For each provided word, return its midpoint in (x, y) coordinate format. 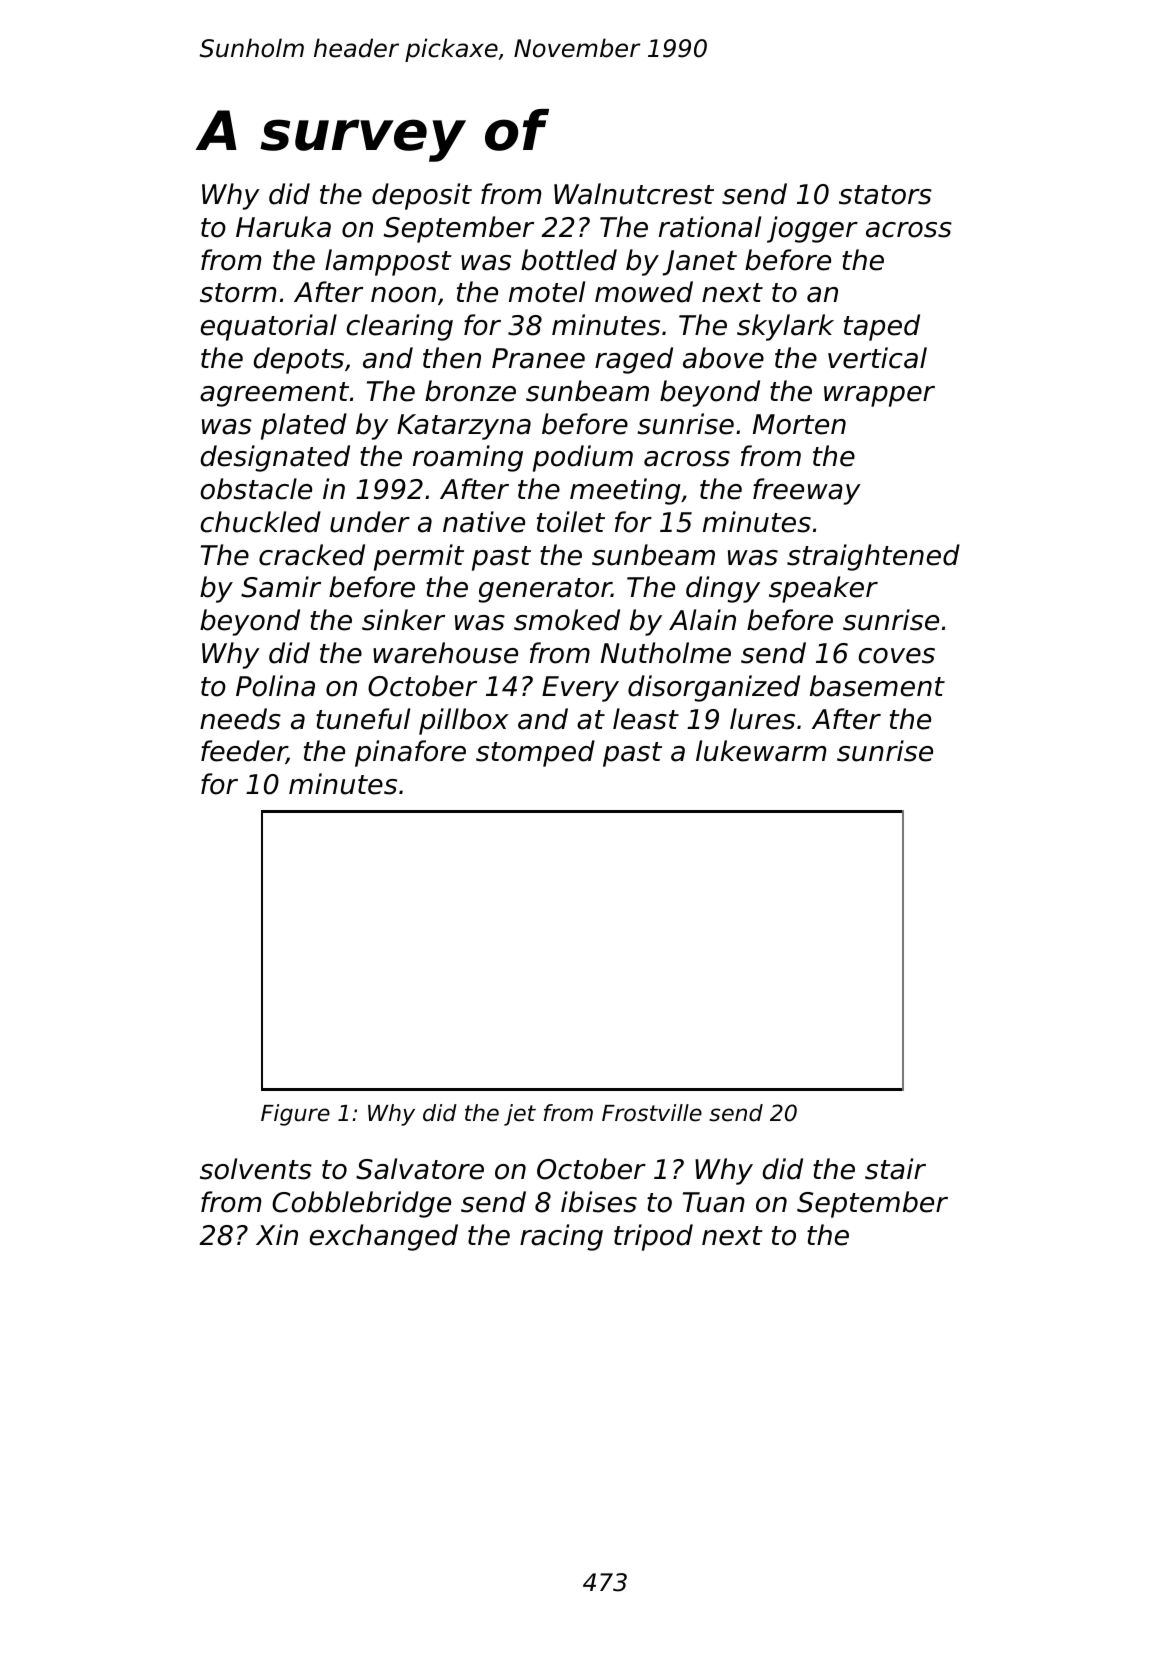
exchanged (384, 1237)
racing (561, 1237)
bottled (569, 260)
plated (304, 426)
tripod (653, 1237)
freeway (807, 491)
